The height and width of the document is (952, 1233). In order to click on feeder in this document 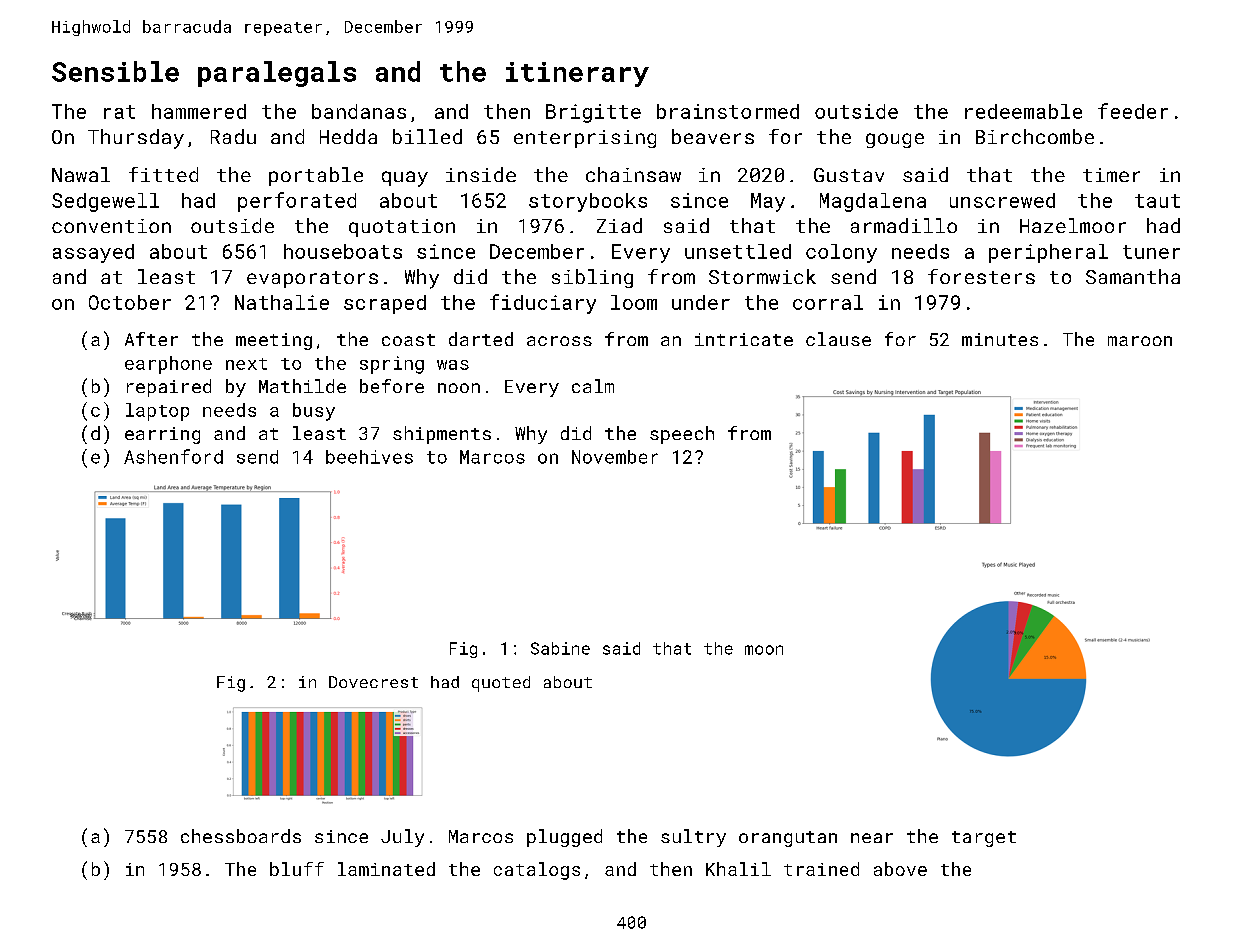, I will do `click(1133, 111)`.
